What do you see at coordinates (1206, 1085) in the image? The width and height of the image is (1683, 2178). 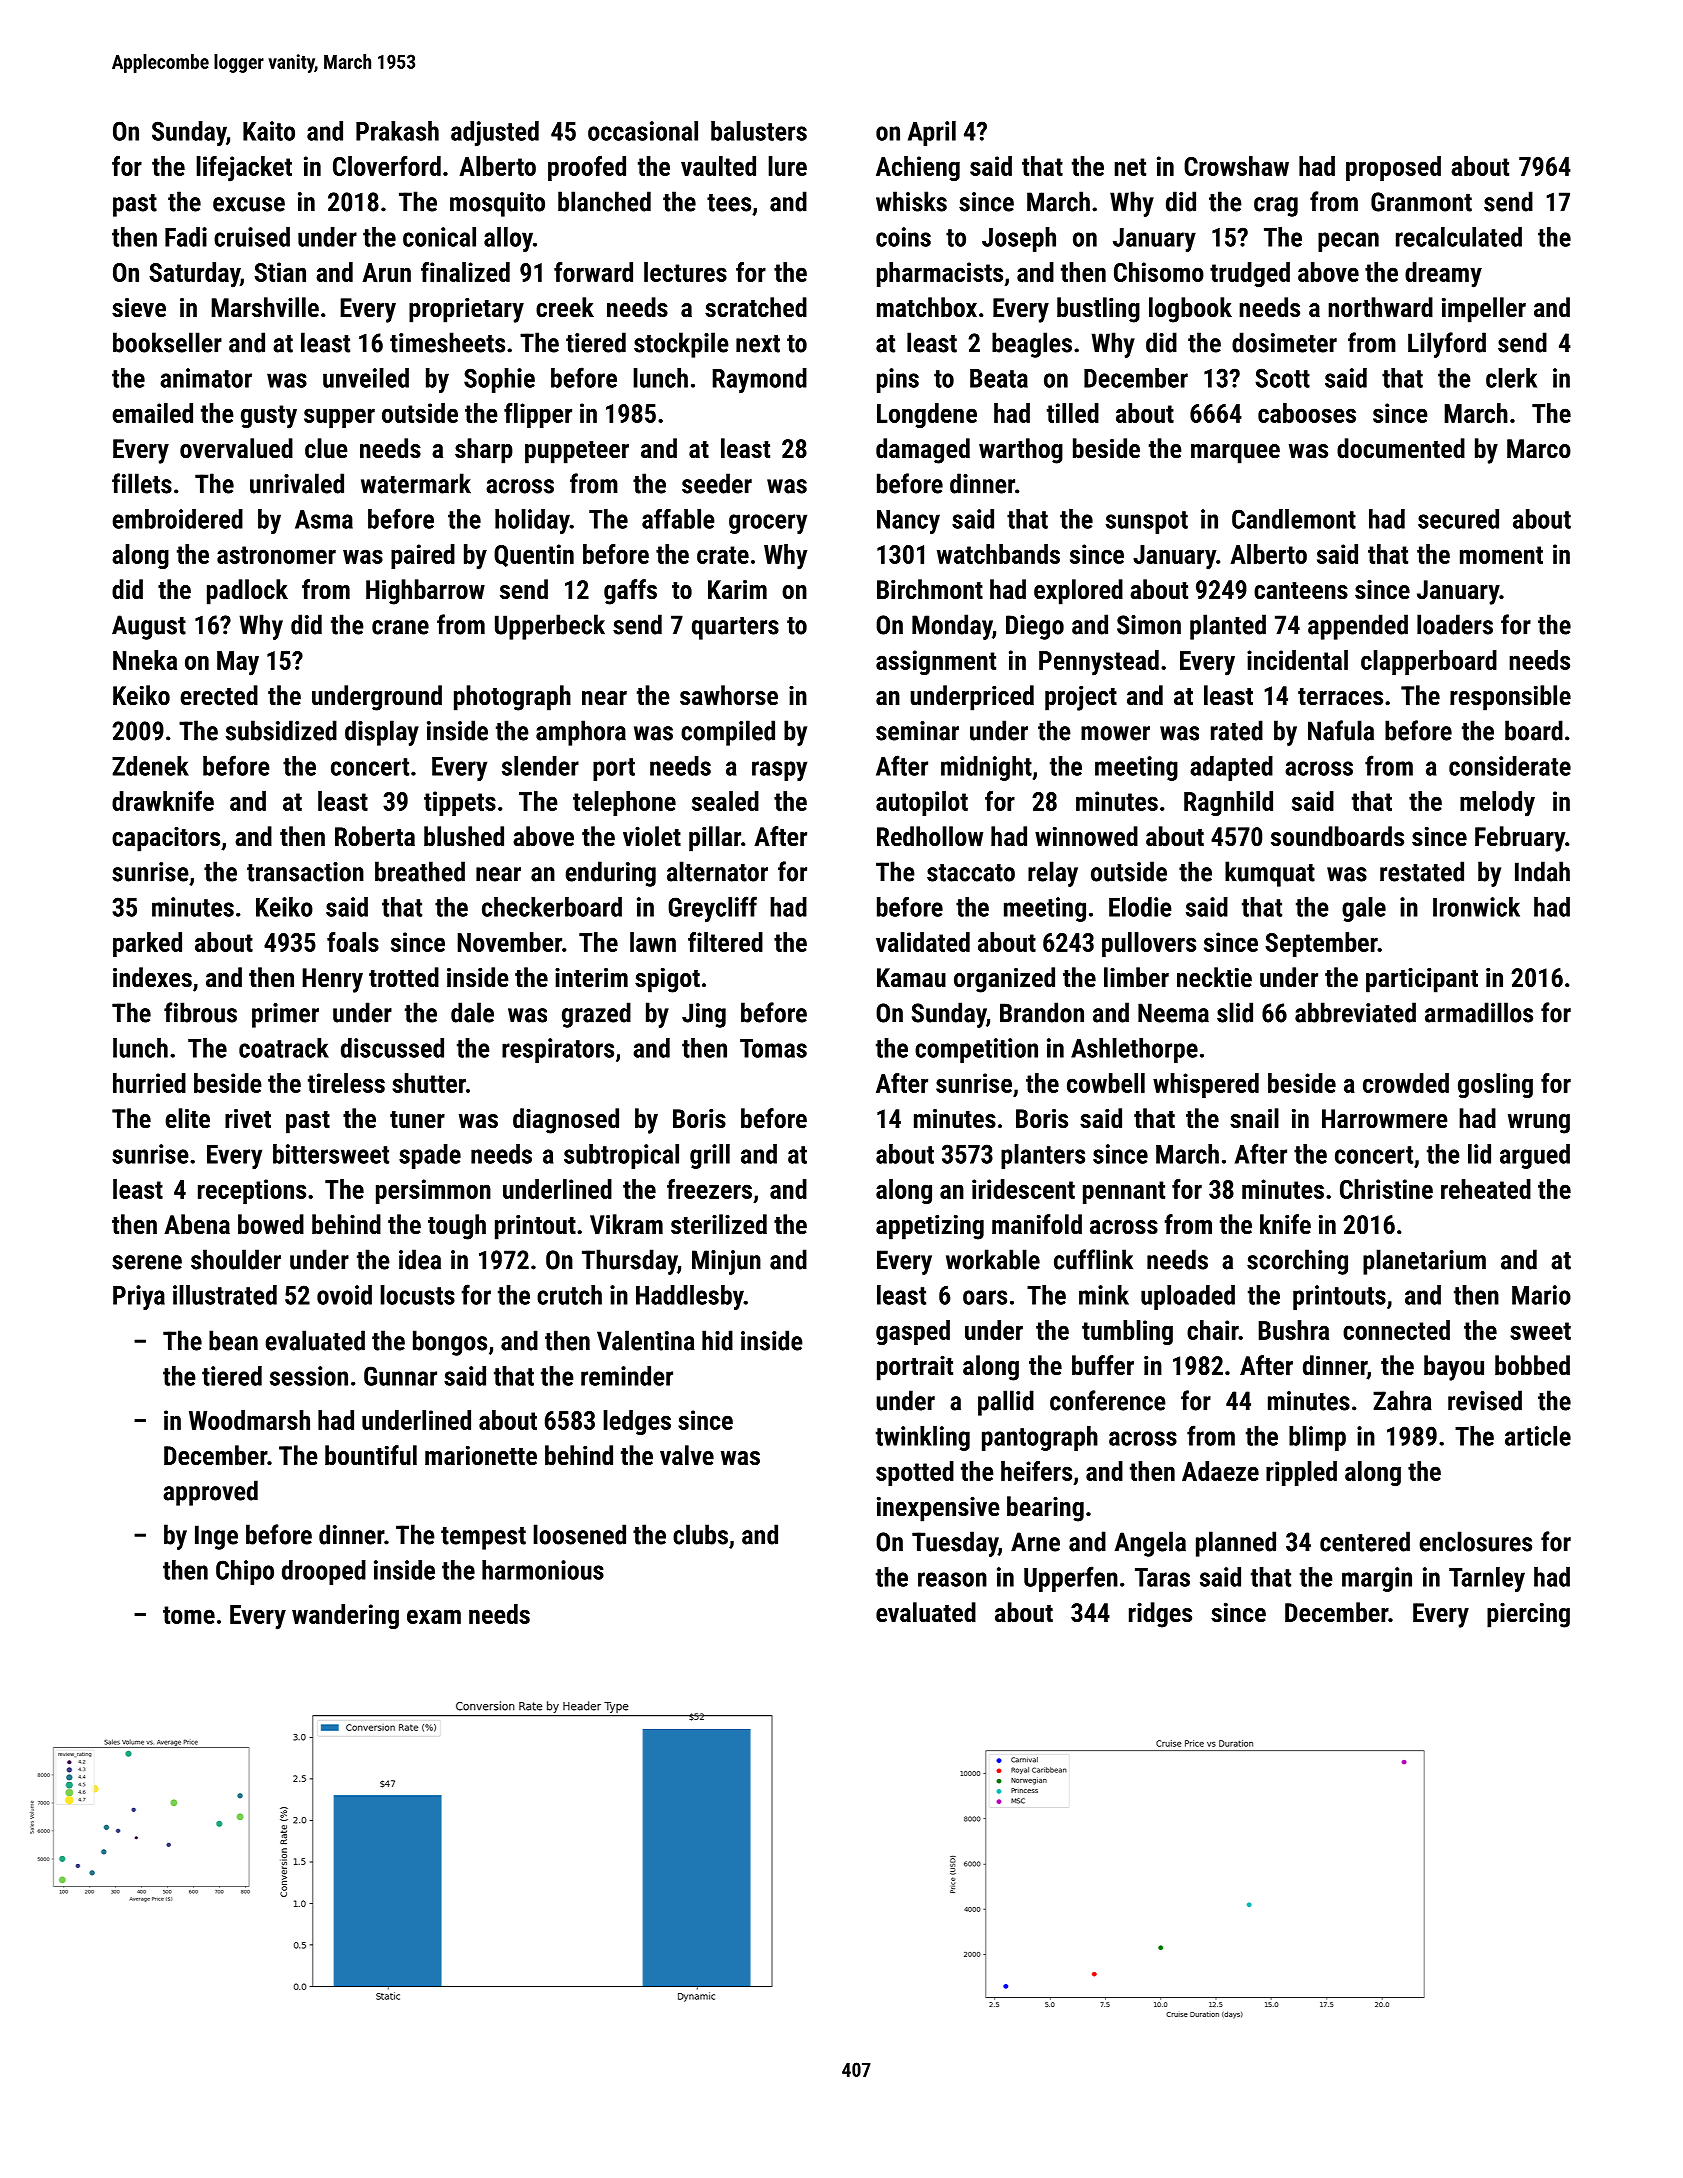 I see `whispered` at bounding box center [1206, 1085].
